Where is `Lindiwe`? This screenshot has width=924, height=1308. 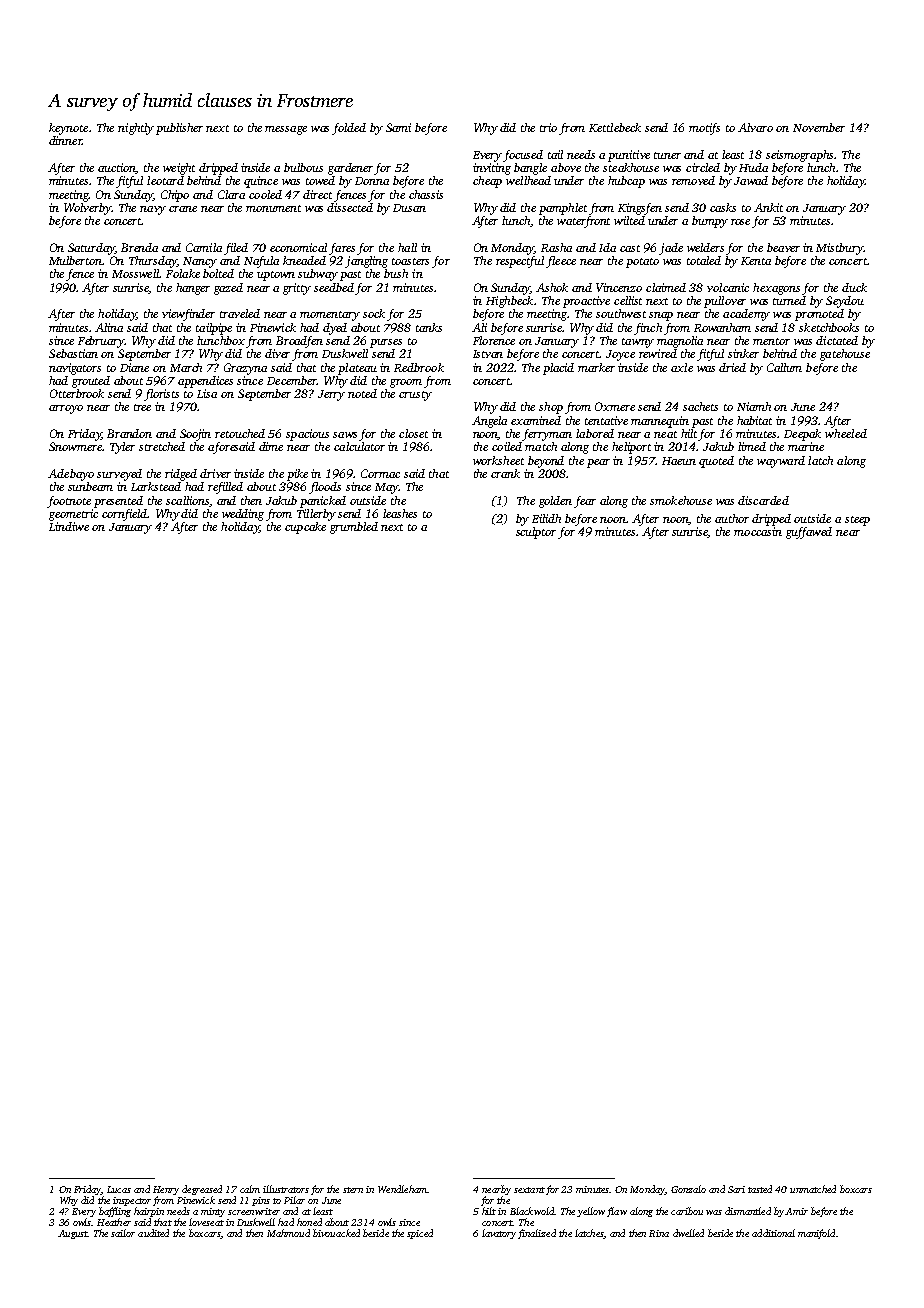 Lindiwe is located at coordinates (69, 526).
